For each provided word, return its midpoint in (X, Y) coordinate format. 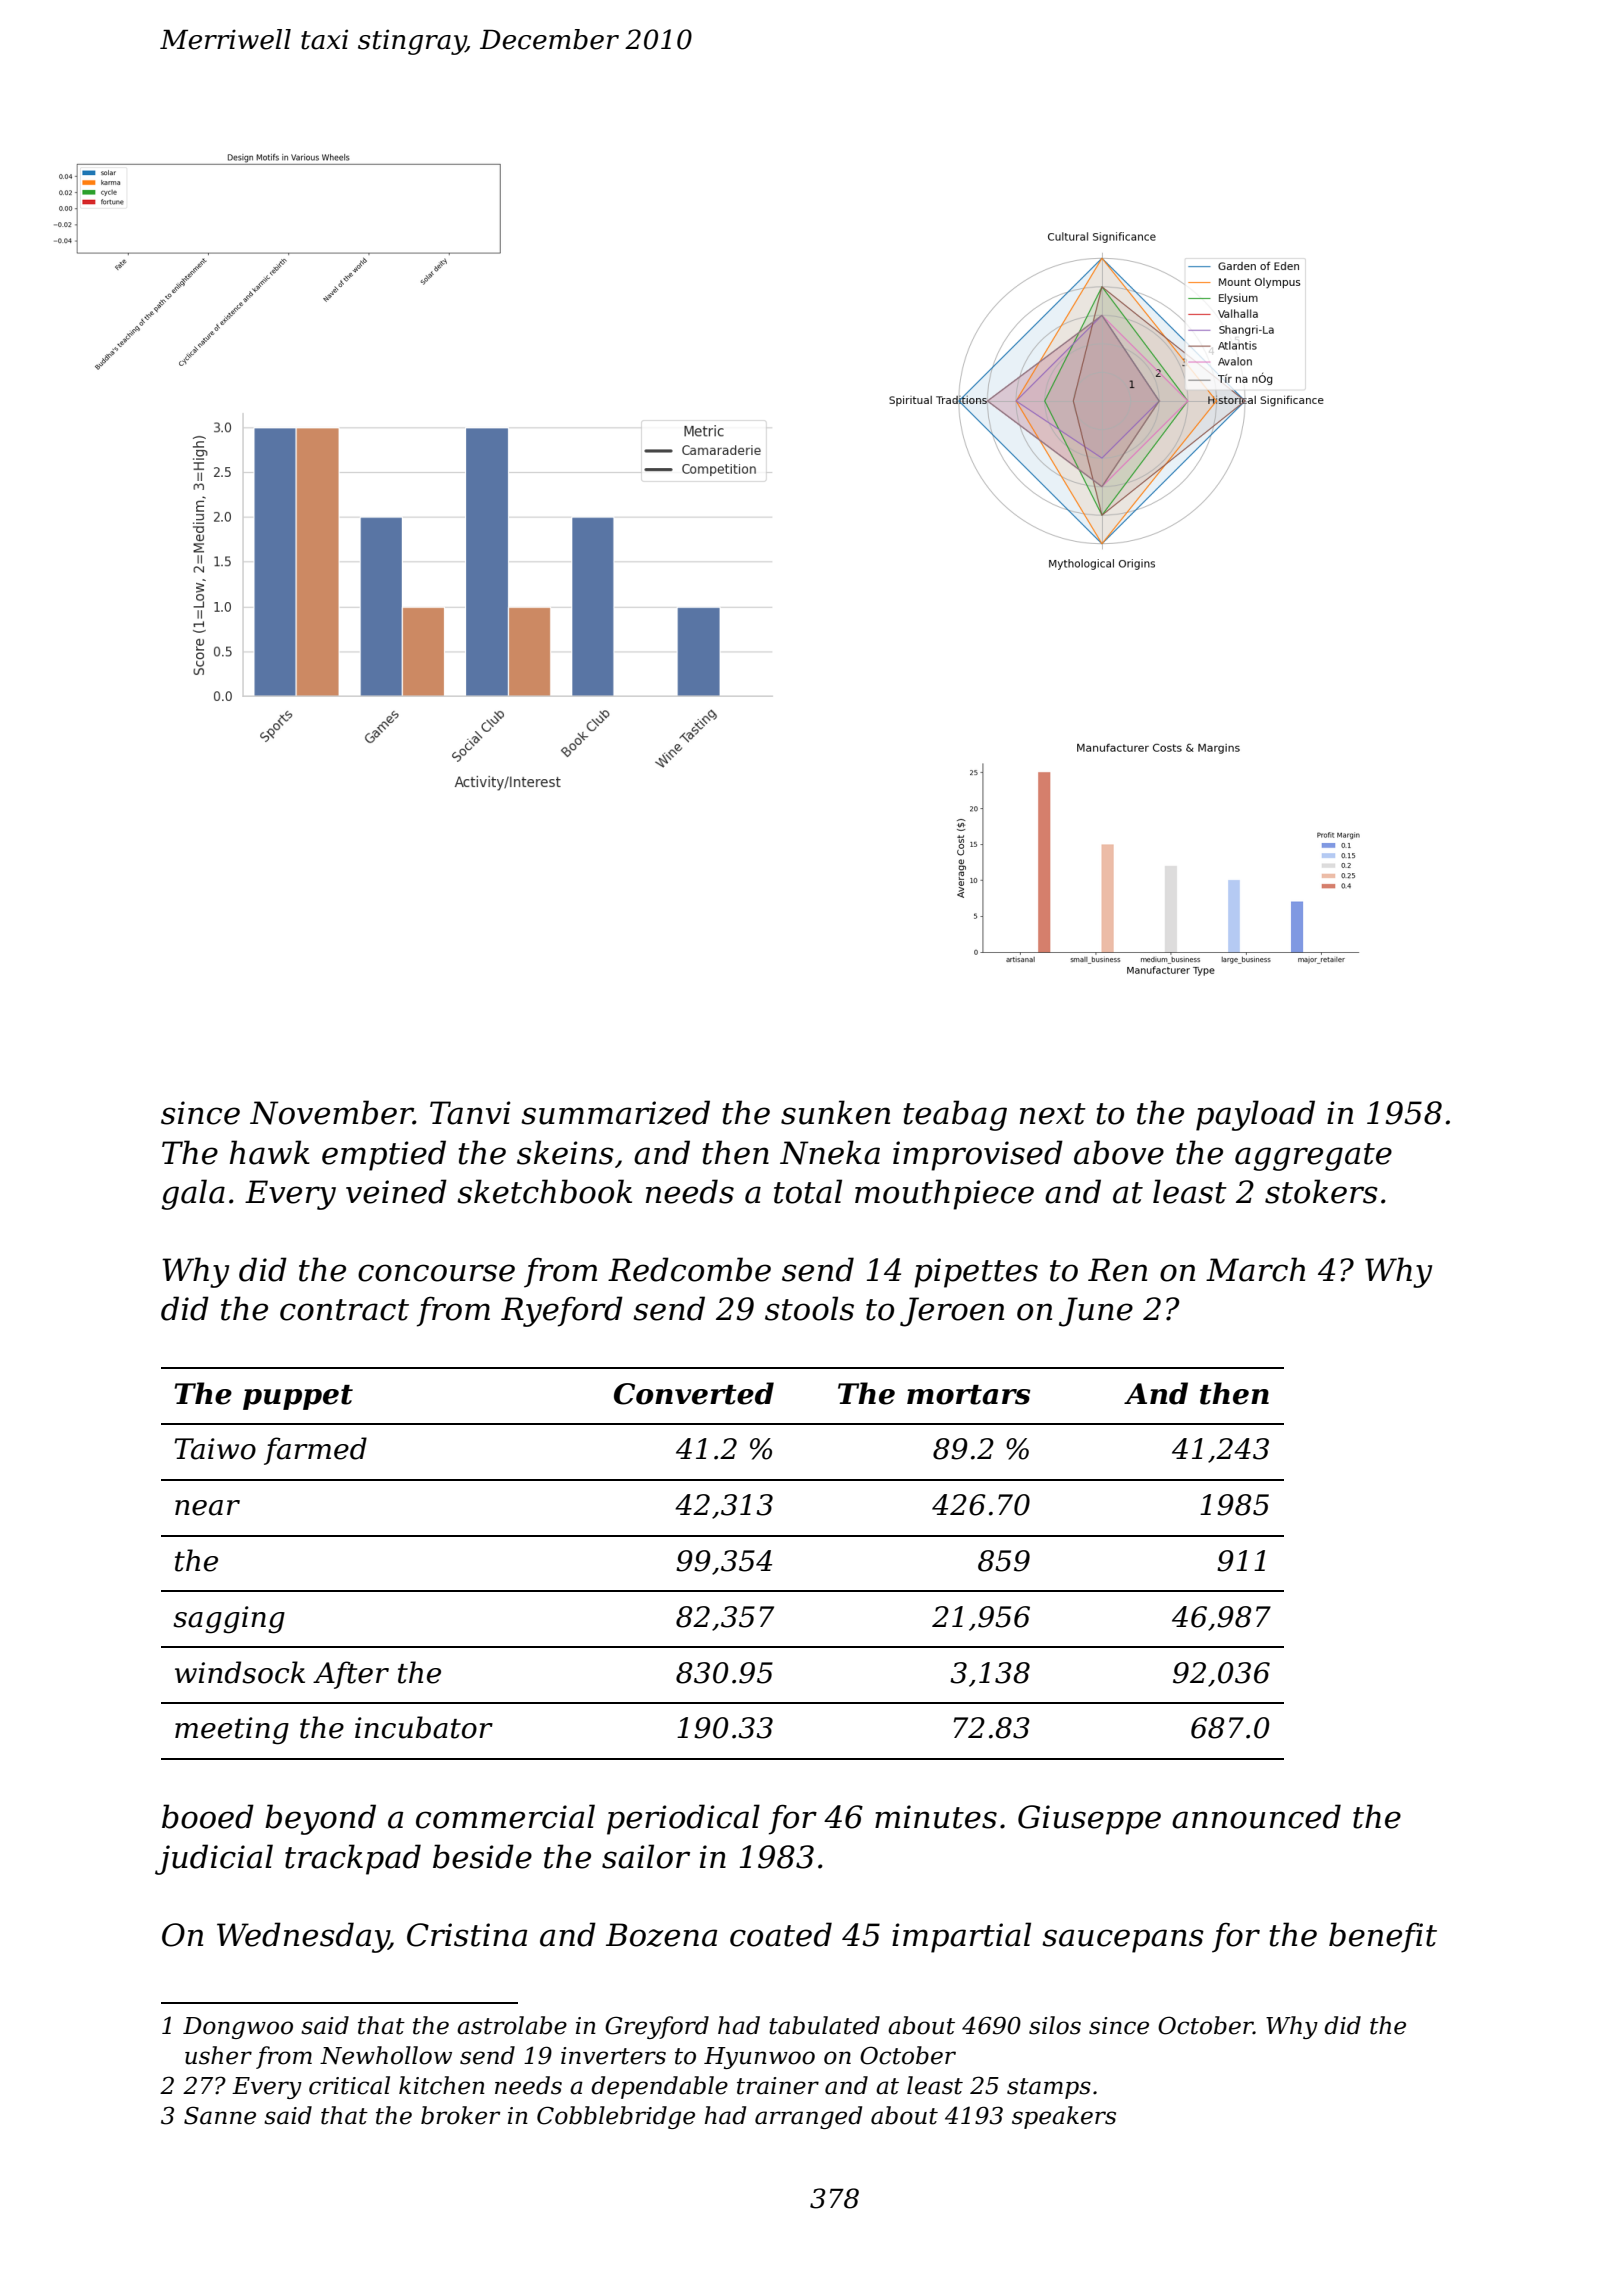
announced (1256, 1816)
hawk (270, 1152)
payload (1255, 1115)
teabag (955, 1115)
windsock (240, 1672)
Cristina (467, 1935)
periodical (683, 1819)
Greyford (657, 2027)
